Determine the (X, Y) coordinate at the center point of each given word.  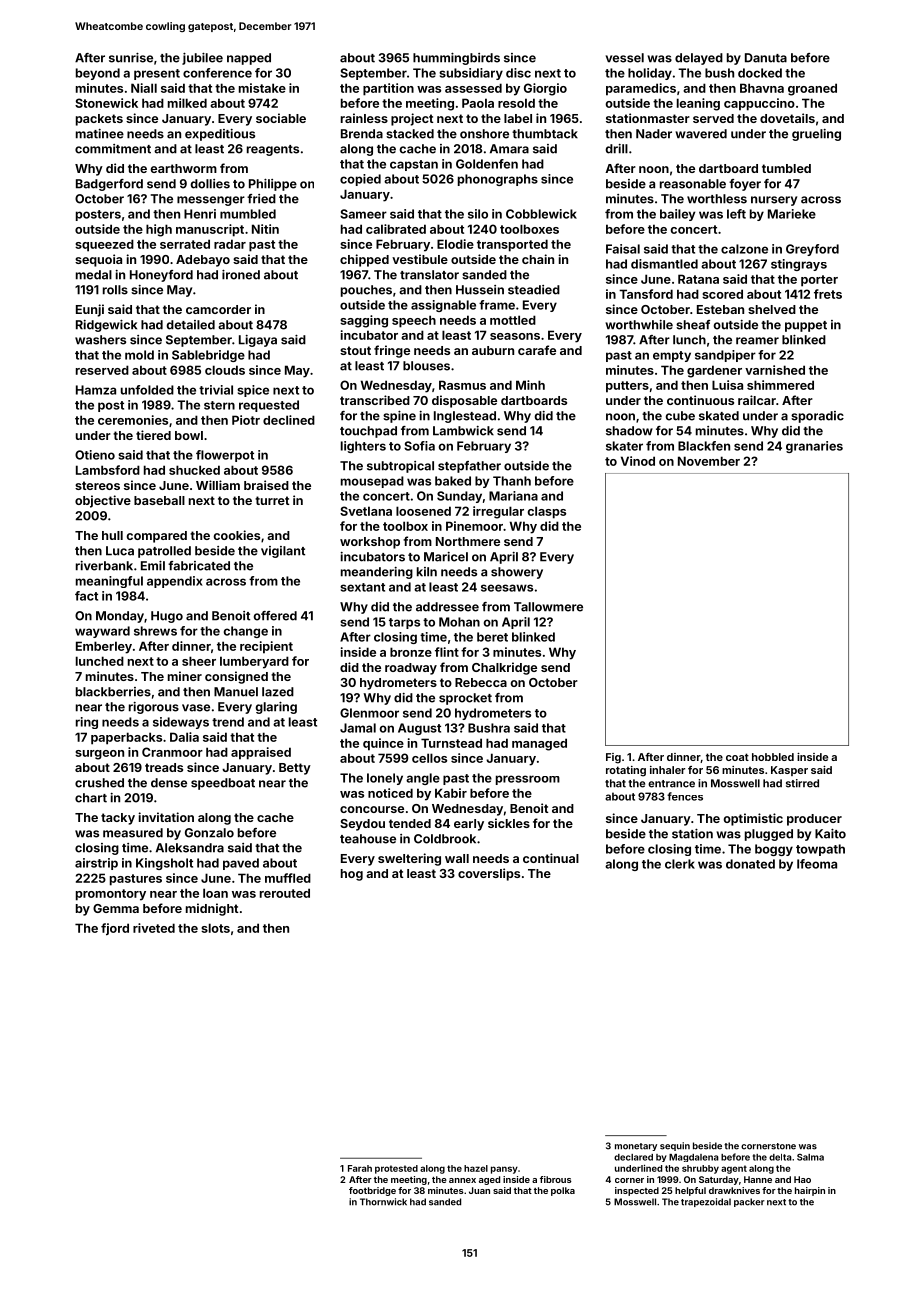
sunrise (131, 58)
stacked (410, 134)
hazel (476, 1168)
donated (750, 864)
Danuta (766, 58)
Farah (360, 1168)
